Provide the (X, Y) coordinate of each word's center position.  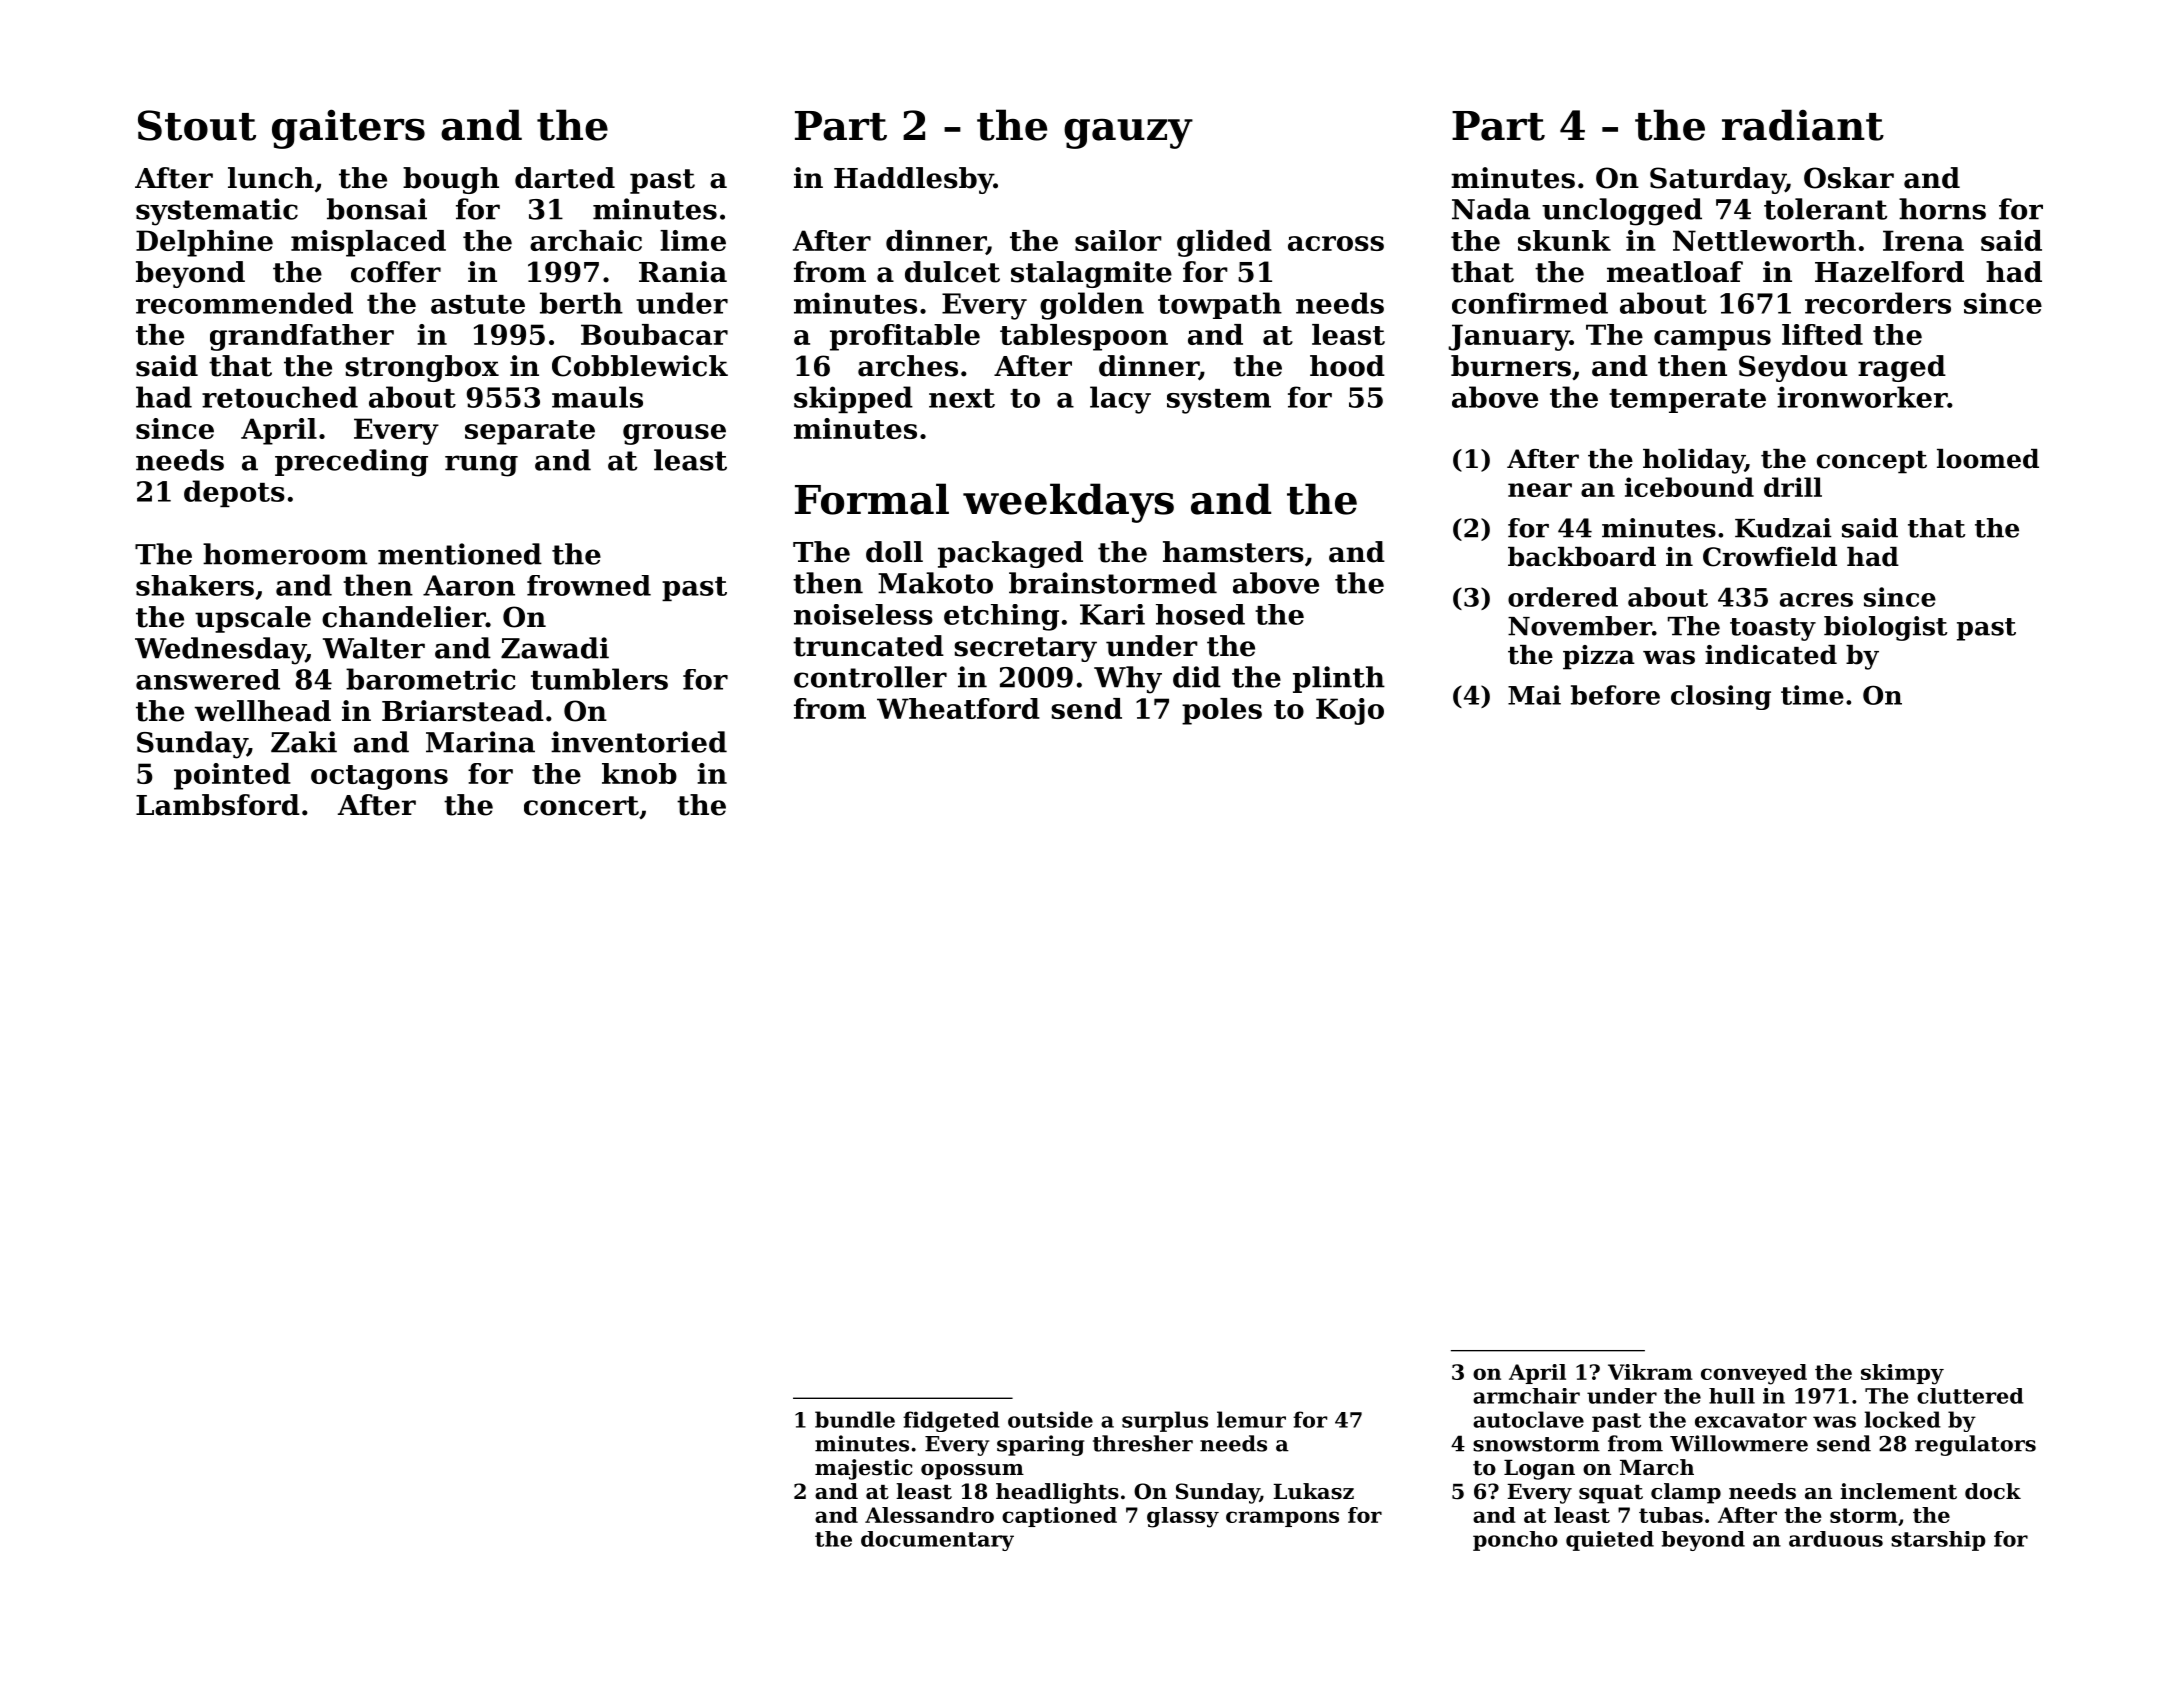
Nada (1491, 209)
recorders (1878, 303)
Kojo (1350, 711)
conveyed (1754, 1374)
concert (581, 806)
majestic (863, 1469)
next (962, 398)
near (1540, 490)
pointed (232, 776)
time (1812, 695)
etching (1001, 617)
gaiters (348, 129)
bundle (855, 1419)
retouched (280, 397)
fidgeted (951, 1421)
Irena (1923, 240)
